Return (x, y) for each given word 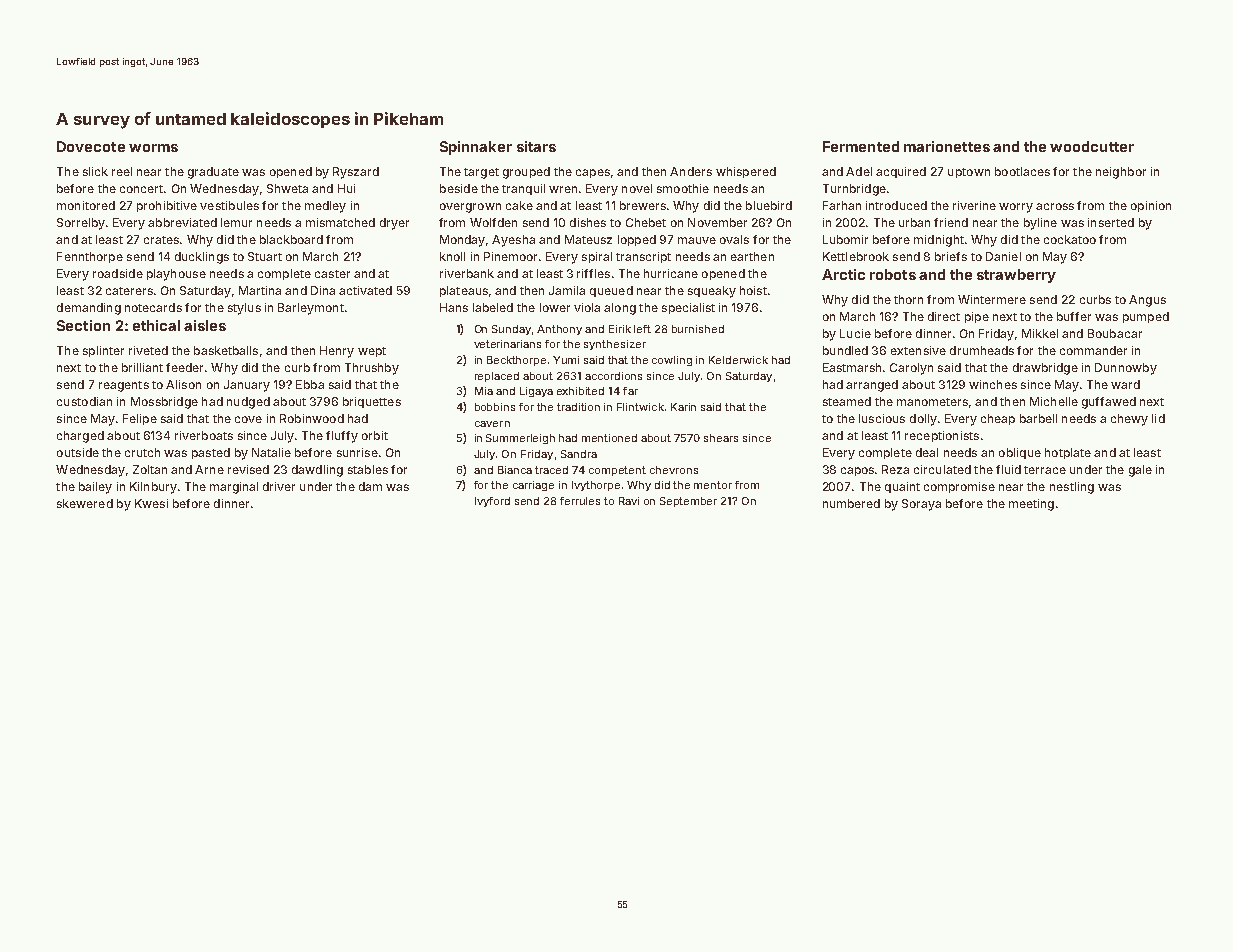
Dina (323, 290)
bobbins (495, 407)
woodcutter (1092, 146)
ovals (734, 239)
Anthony (559, 330)
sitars (536, 146)
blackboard (291, 239)
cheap (998, 419)
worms (153, 148)
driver (279, 486)
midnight (939, 241)
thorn (908, 299)
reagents (124, 386)
